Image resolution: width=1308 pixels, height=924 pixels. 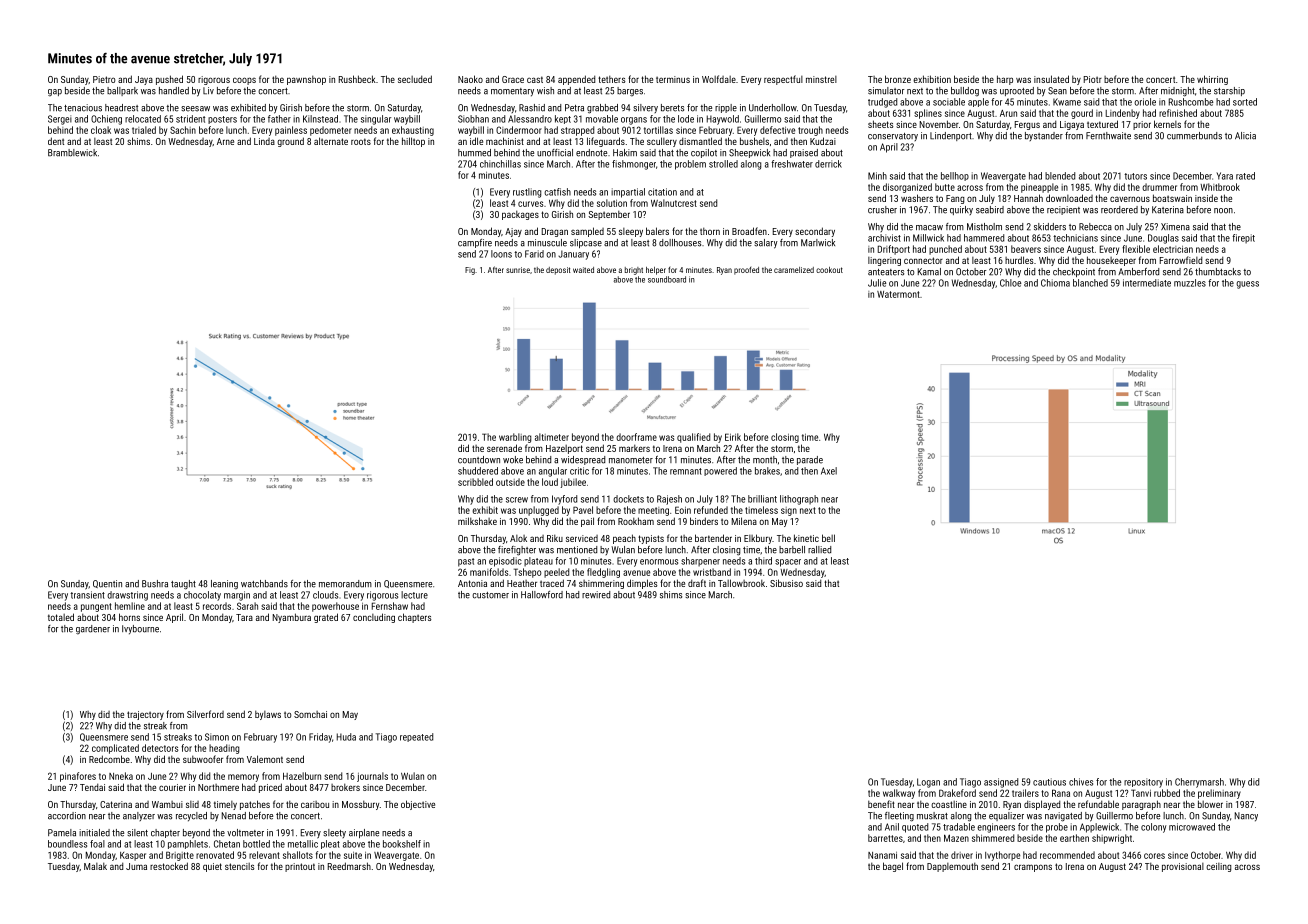 I want to click on cautious, so click(x=1049, y=782).
